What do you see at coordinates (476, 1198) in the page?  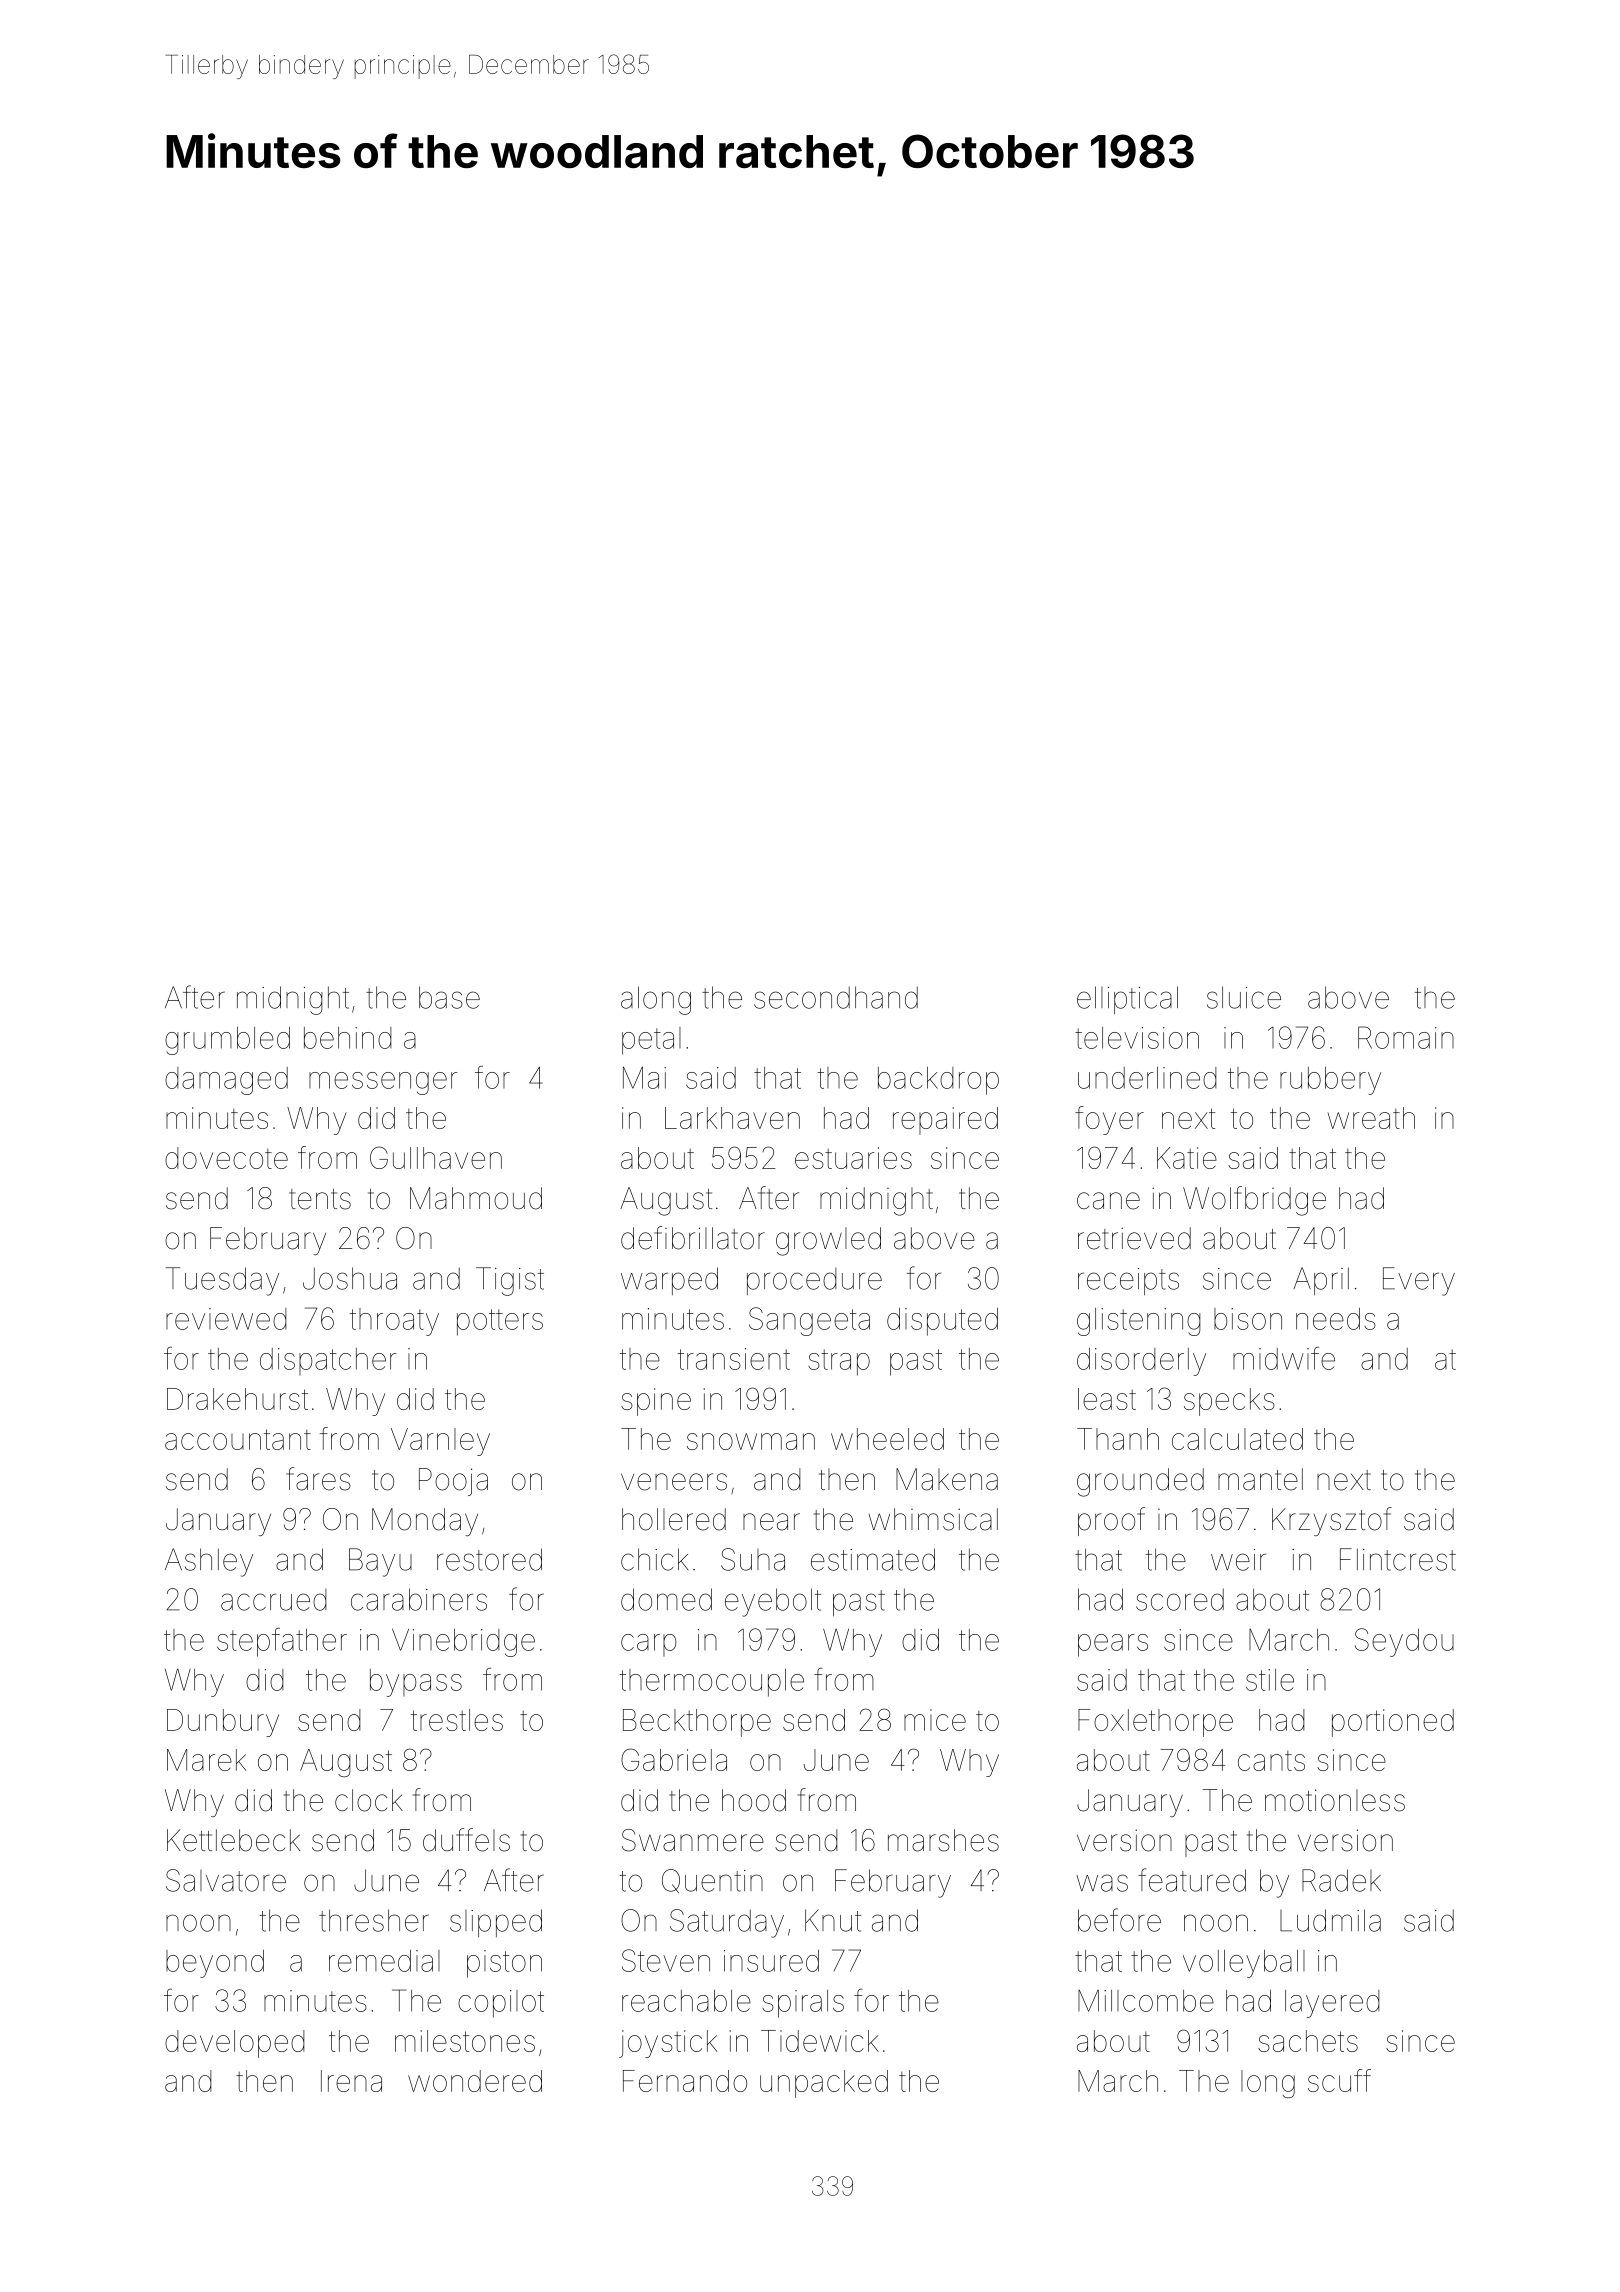 I see `Mahmoud` at bounding box center [476, 1198].
